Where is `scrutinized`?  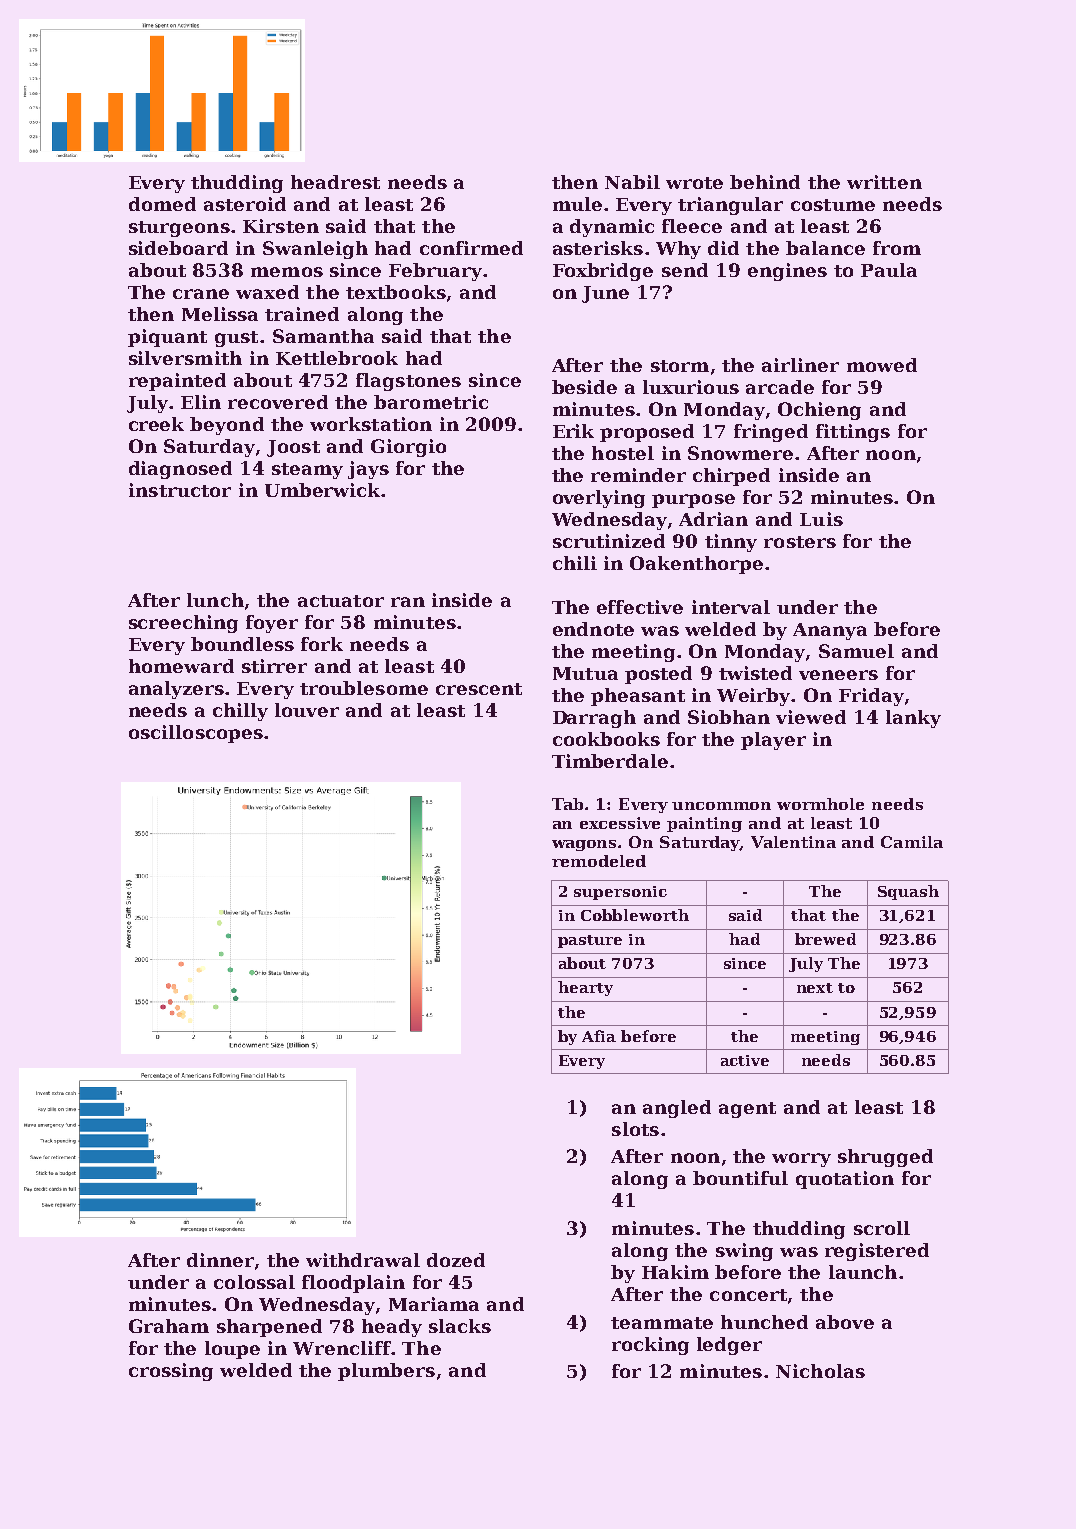
scrutinized is located at coordinates (609, 541).
